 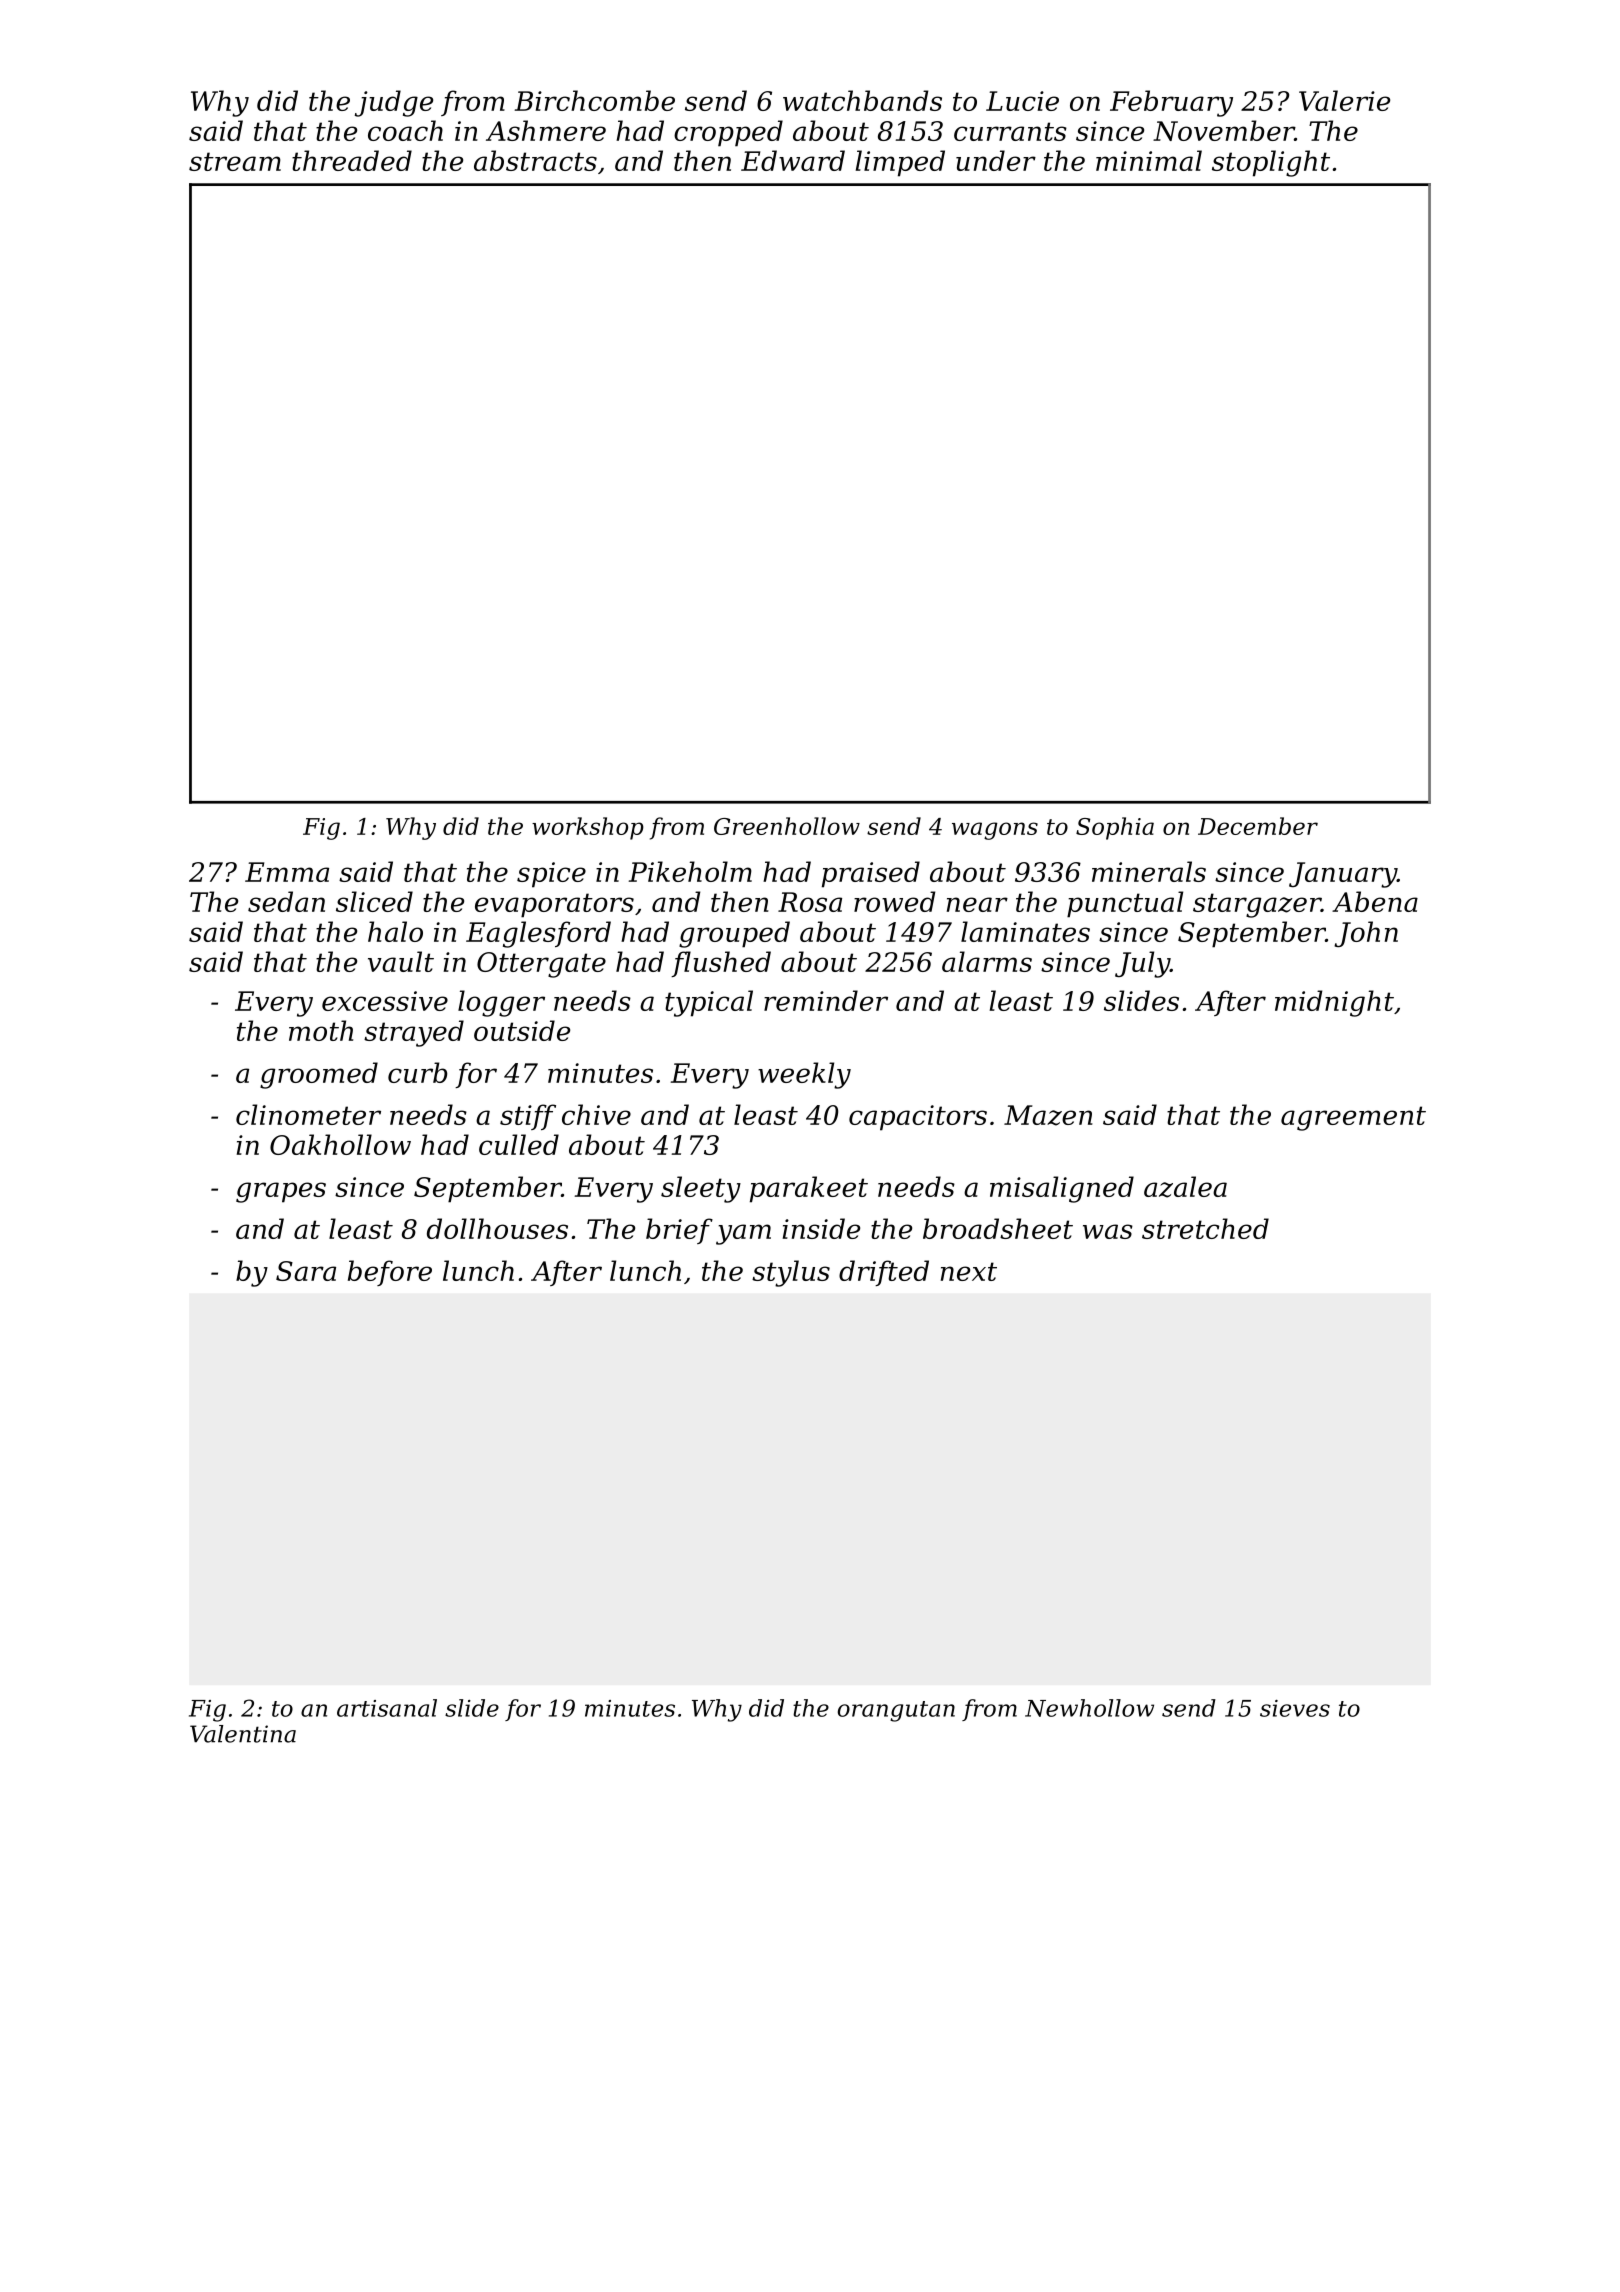 I want to click on February, so click(x=1171, y=103).
